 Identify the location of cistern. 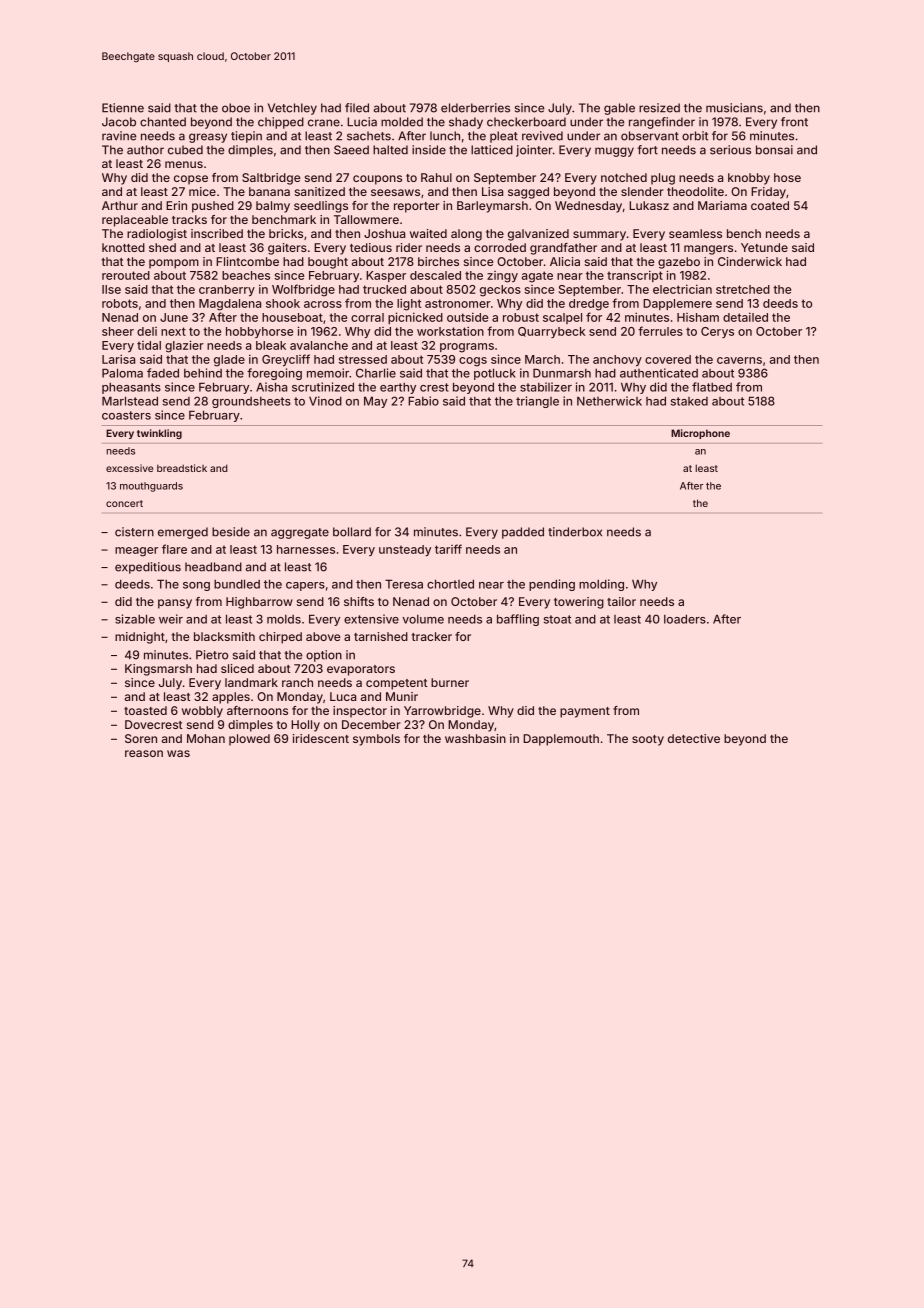
(134, 532).
